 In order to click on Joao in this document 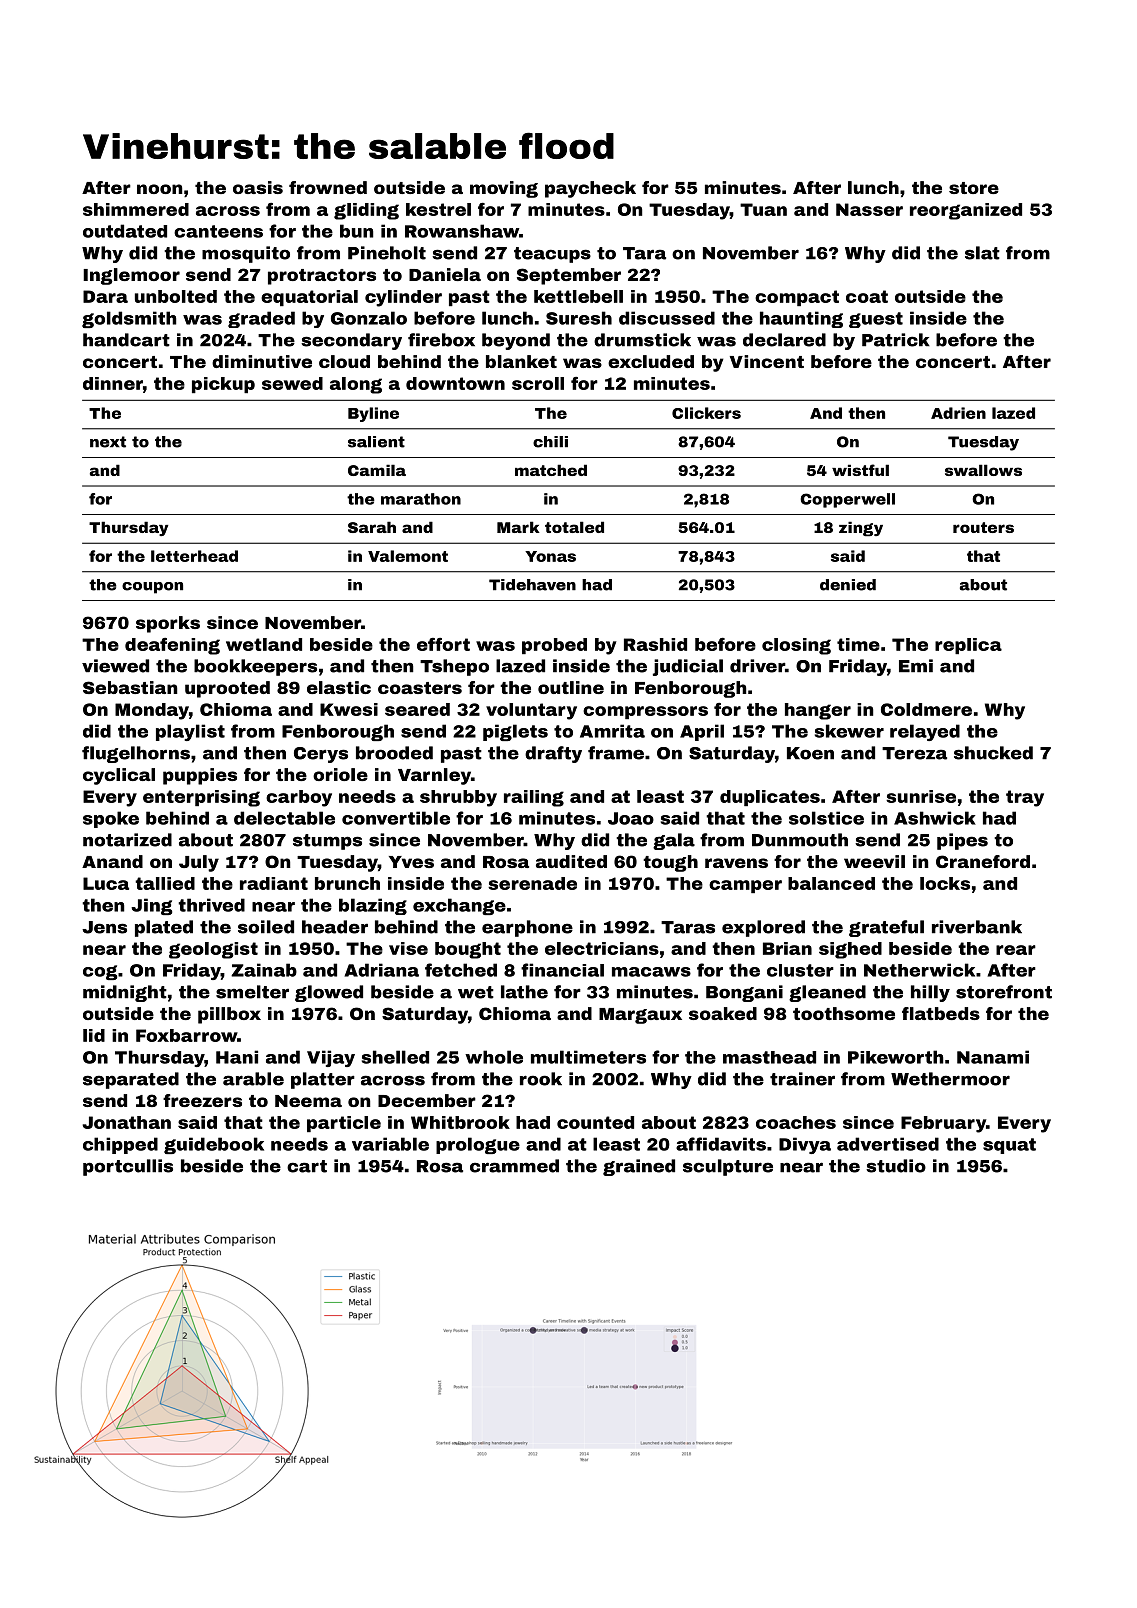, I will do `click(631, 818)`.
